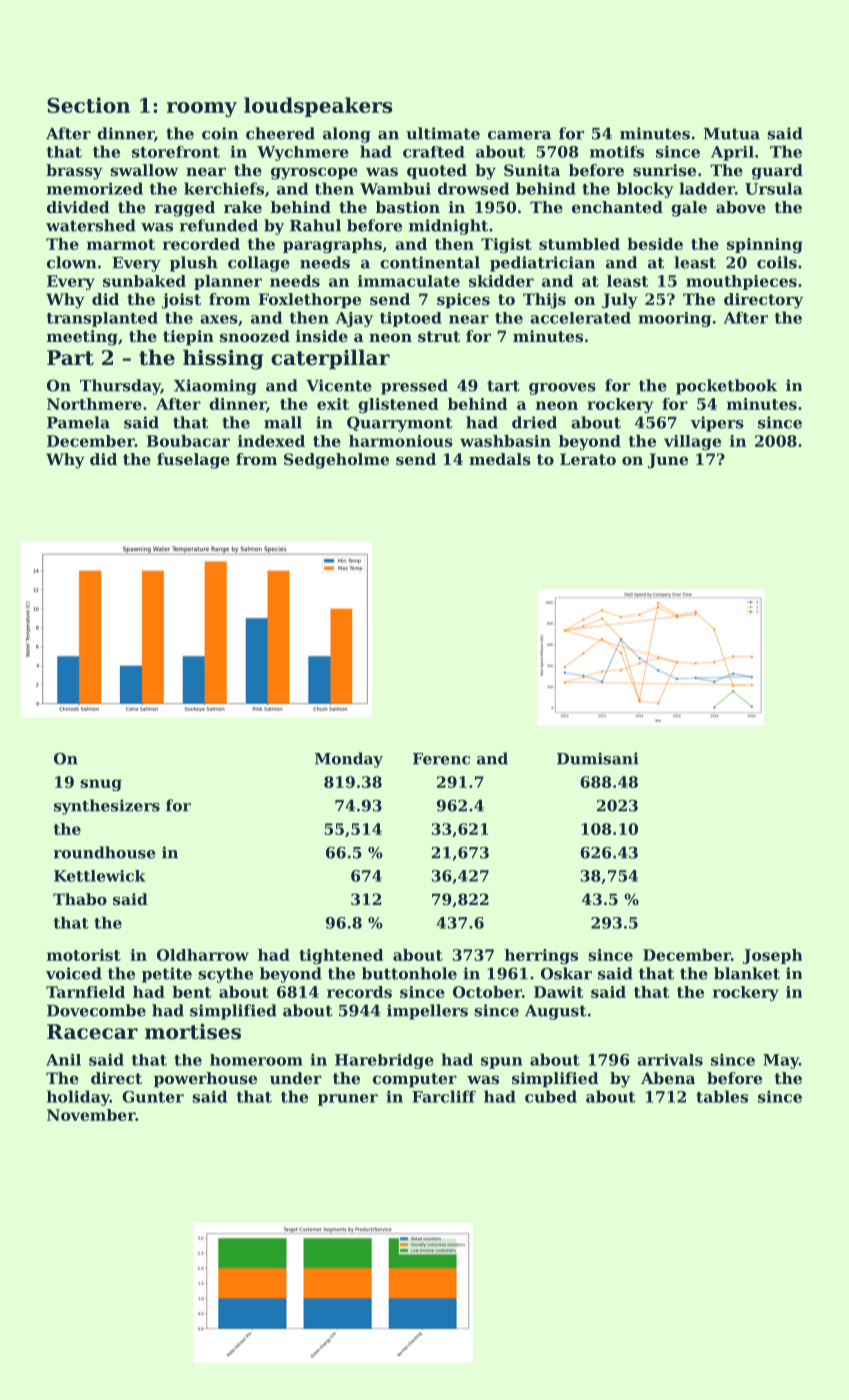 The height and width of the screenshot is (1400, 849). Describe the element at coordinates (598, 758) in the screenshot. I see `Dumisani` at that location.
